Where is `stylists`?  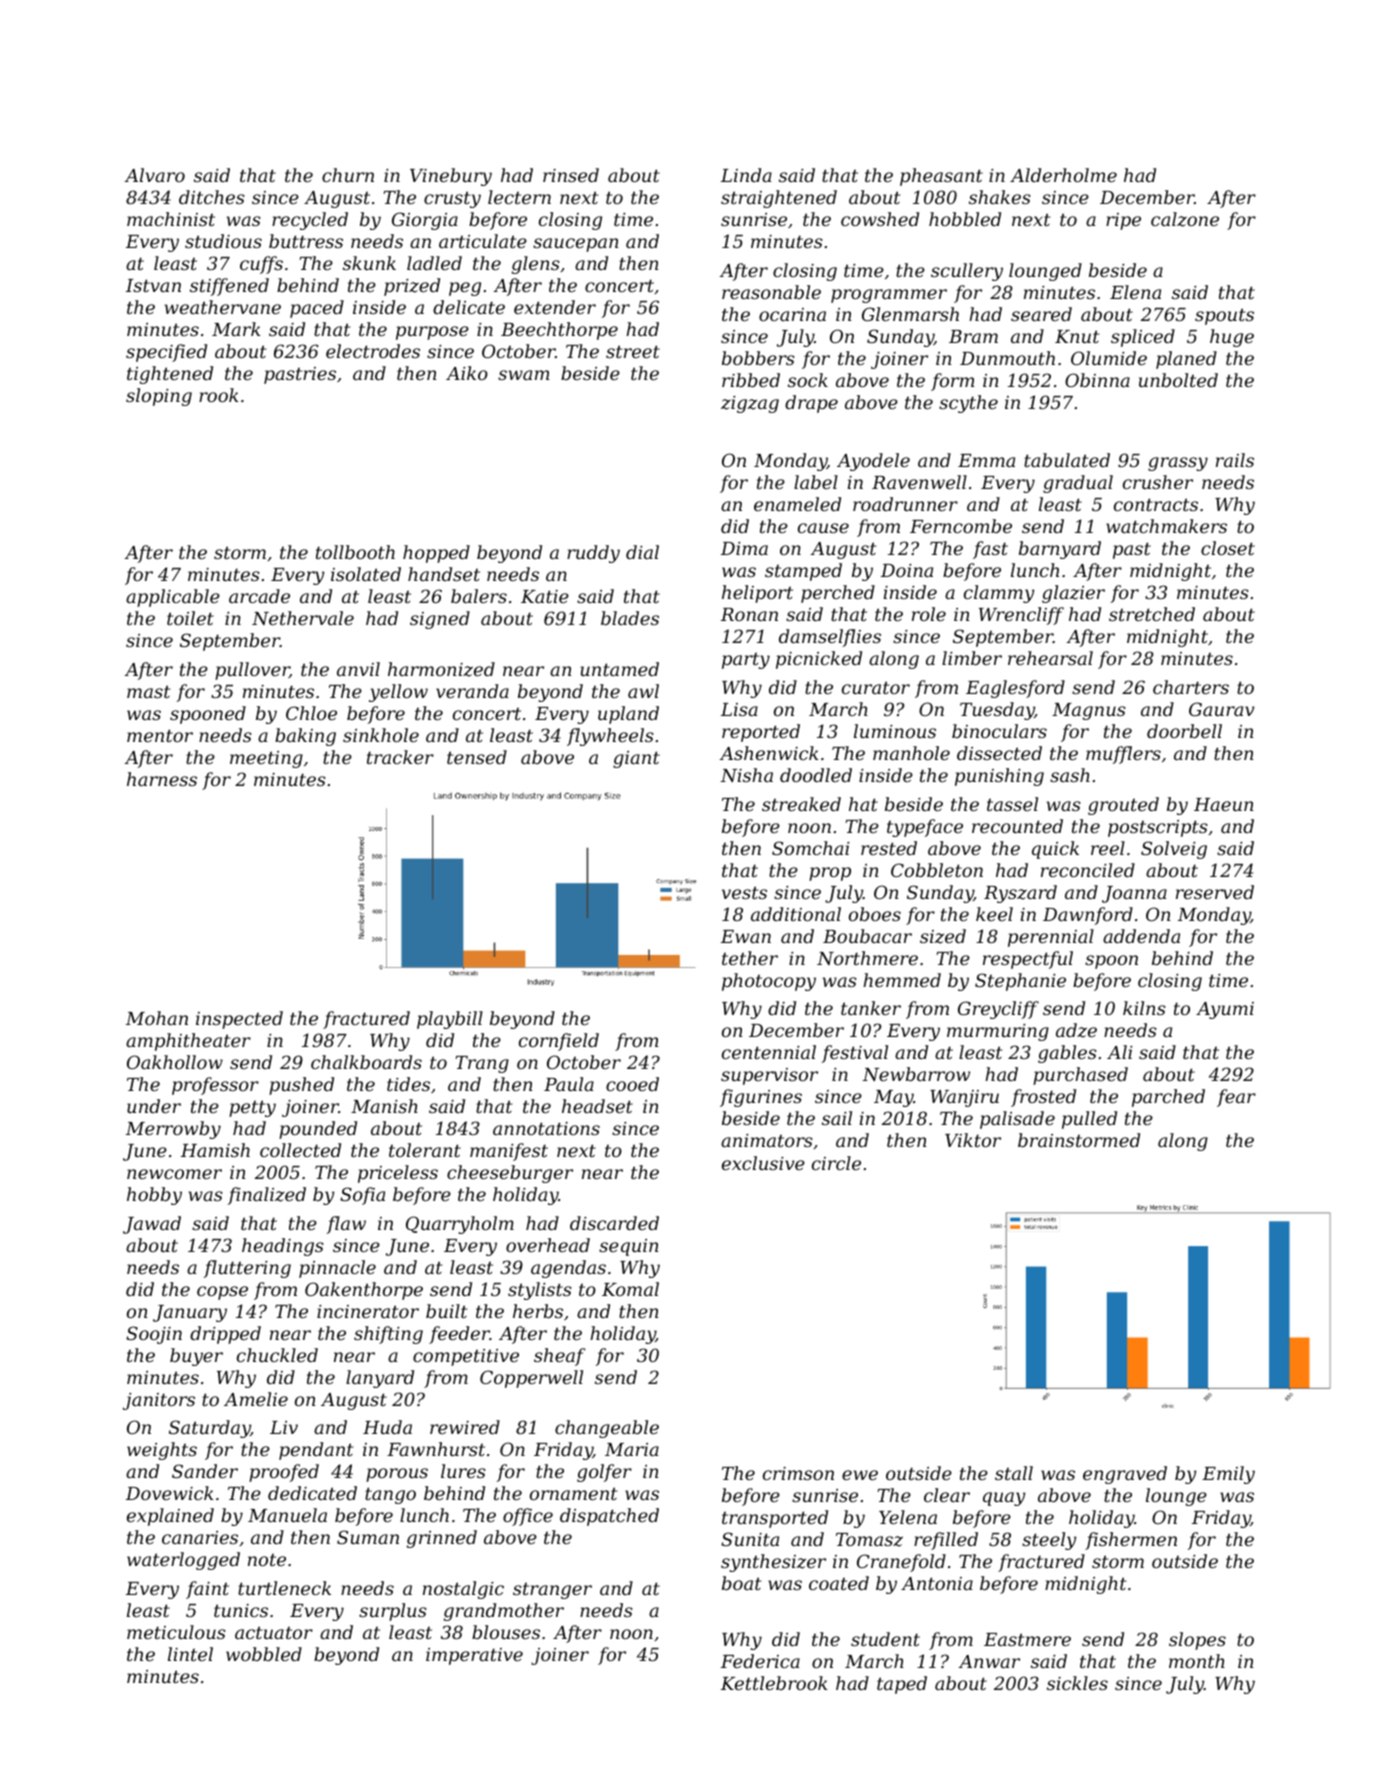
stylists is located at coordinates (540, 1291).
